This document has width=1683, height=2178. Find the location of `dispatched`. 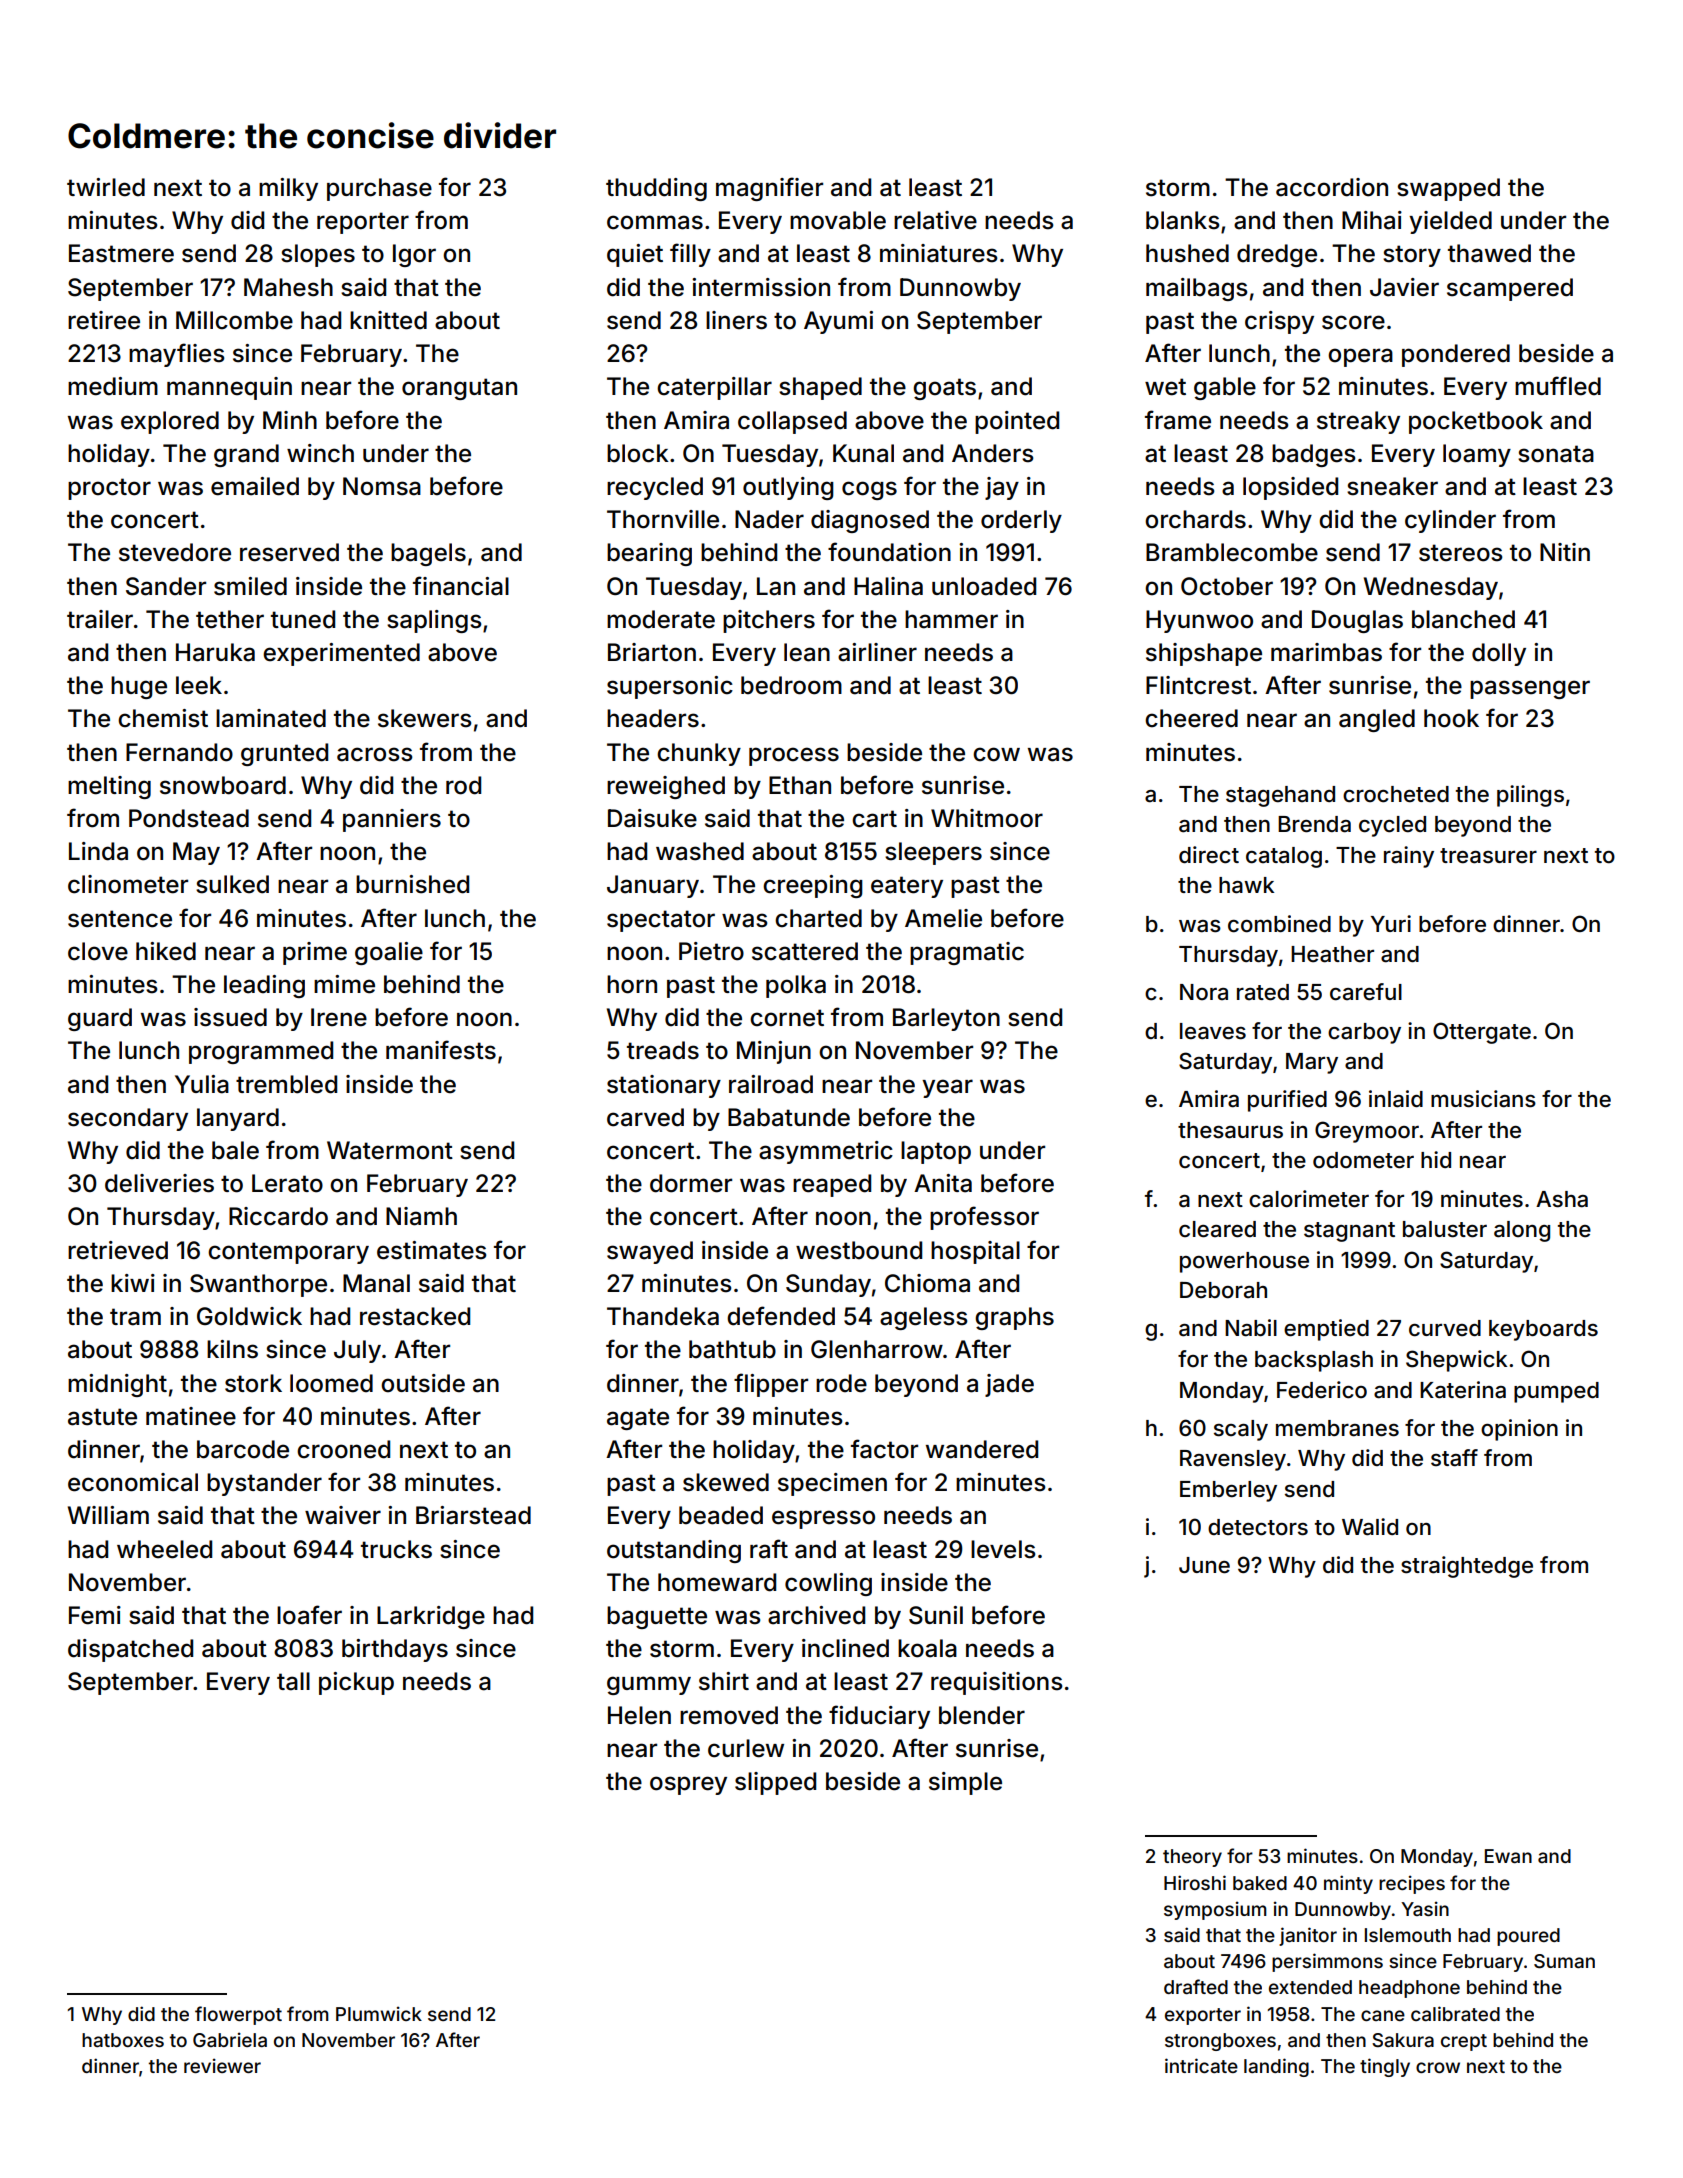

dispatched is located at coordinates (130, 1650).
